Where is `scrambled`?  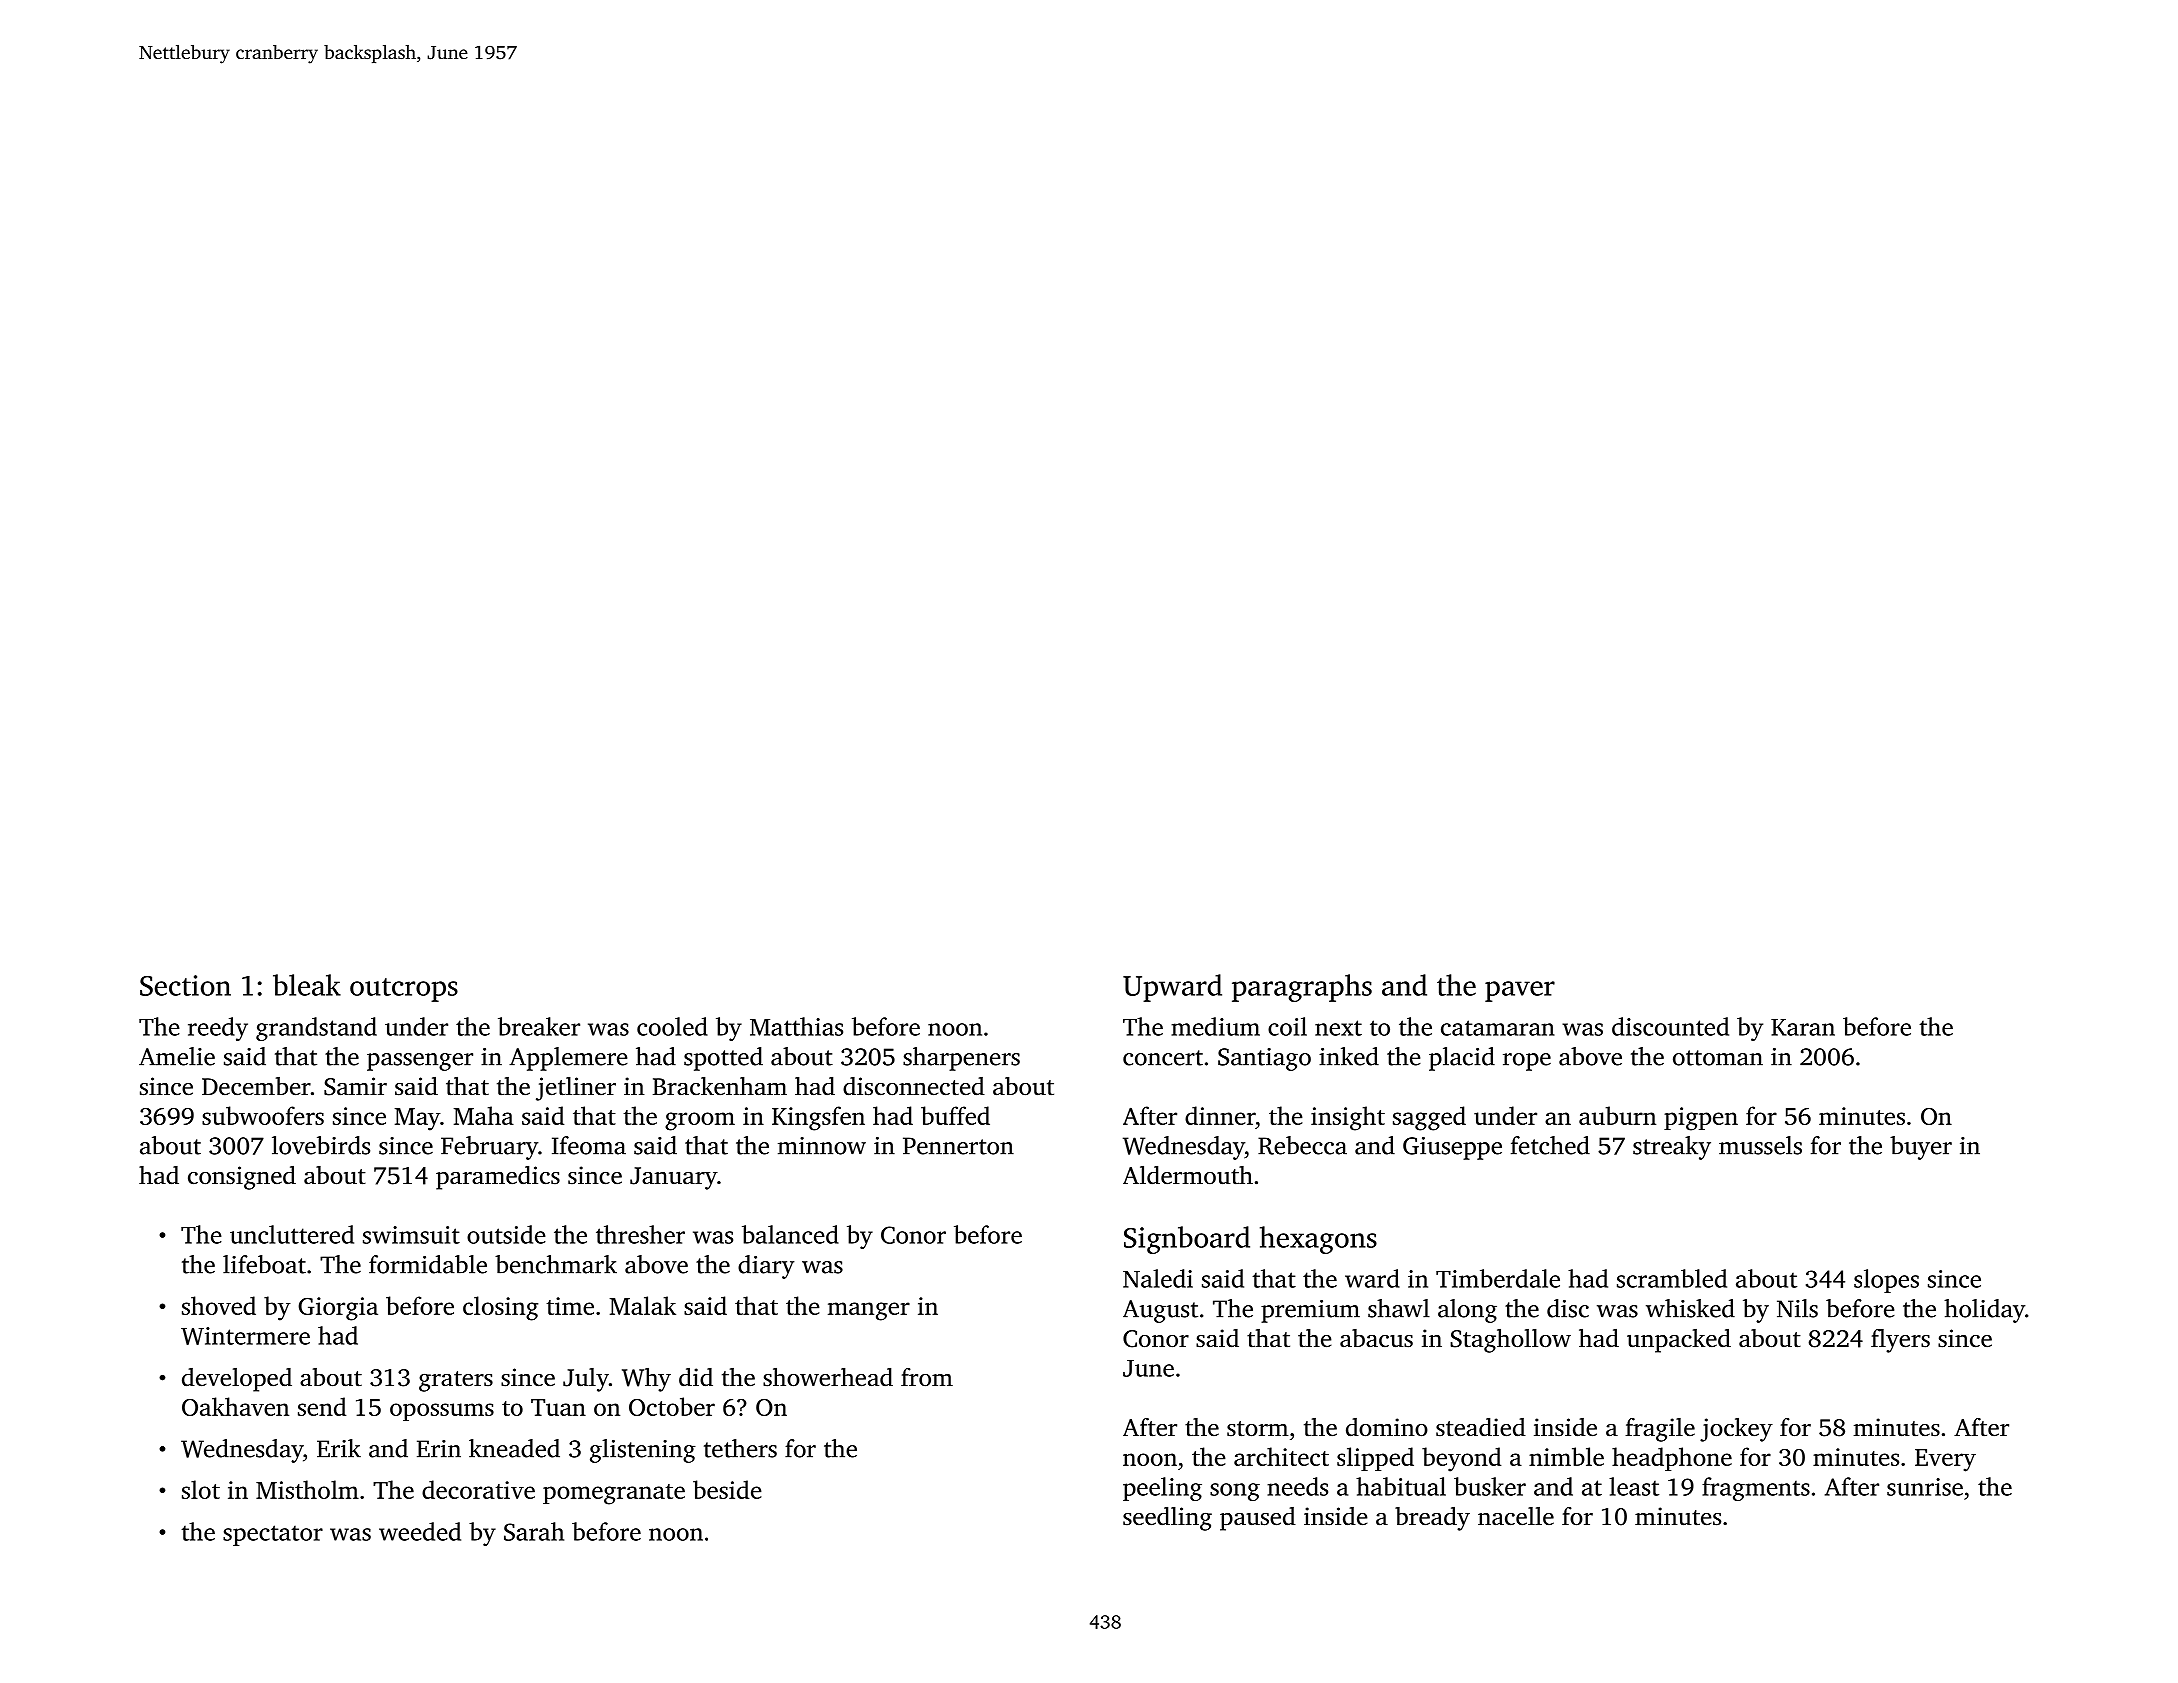 scrambled is located at coordinates (1672, 1278).
